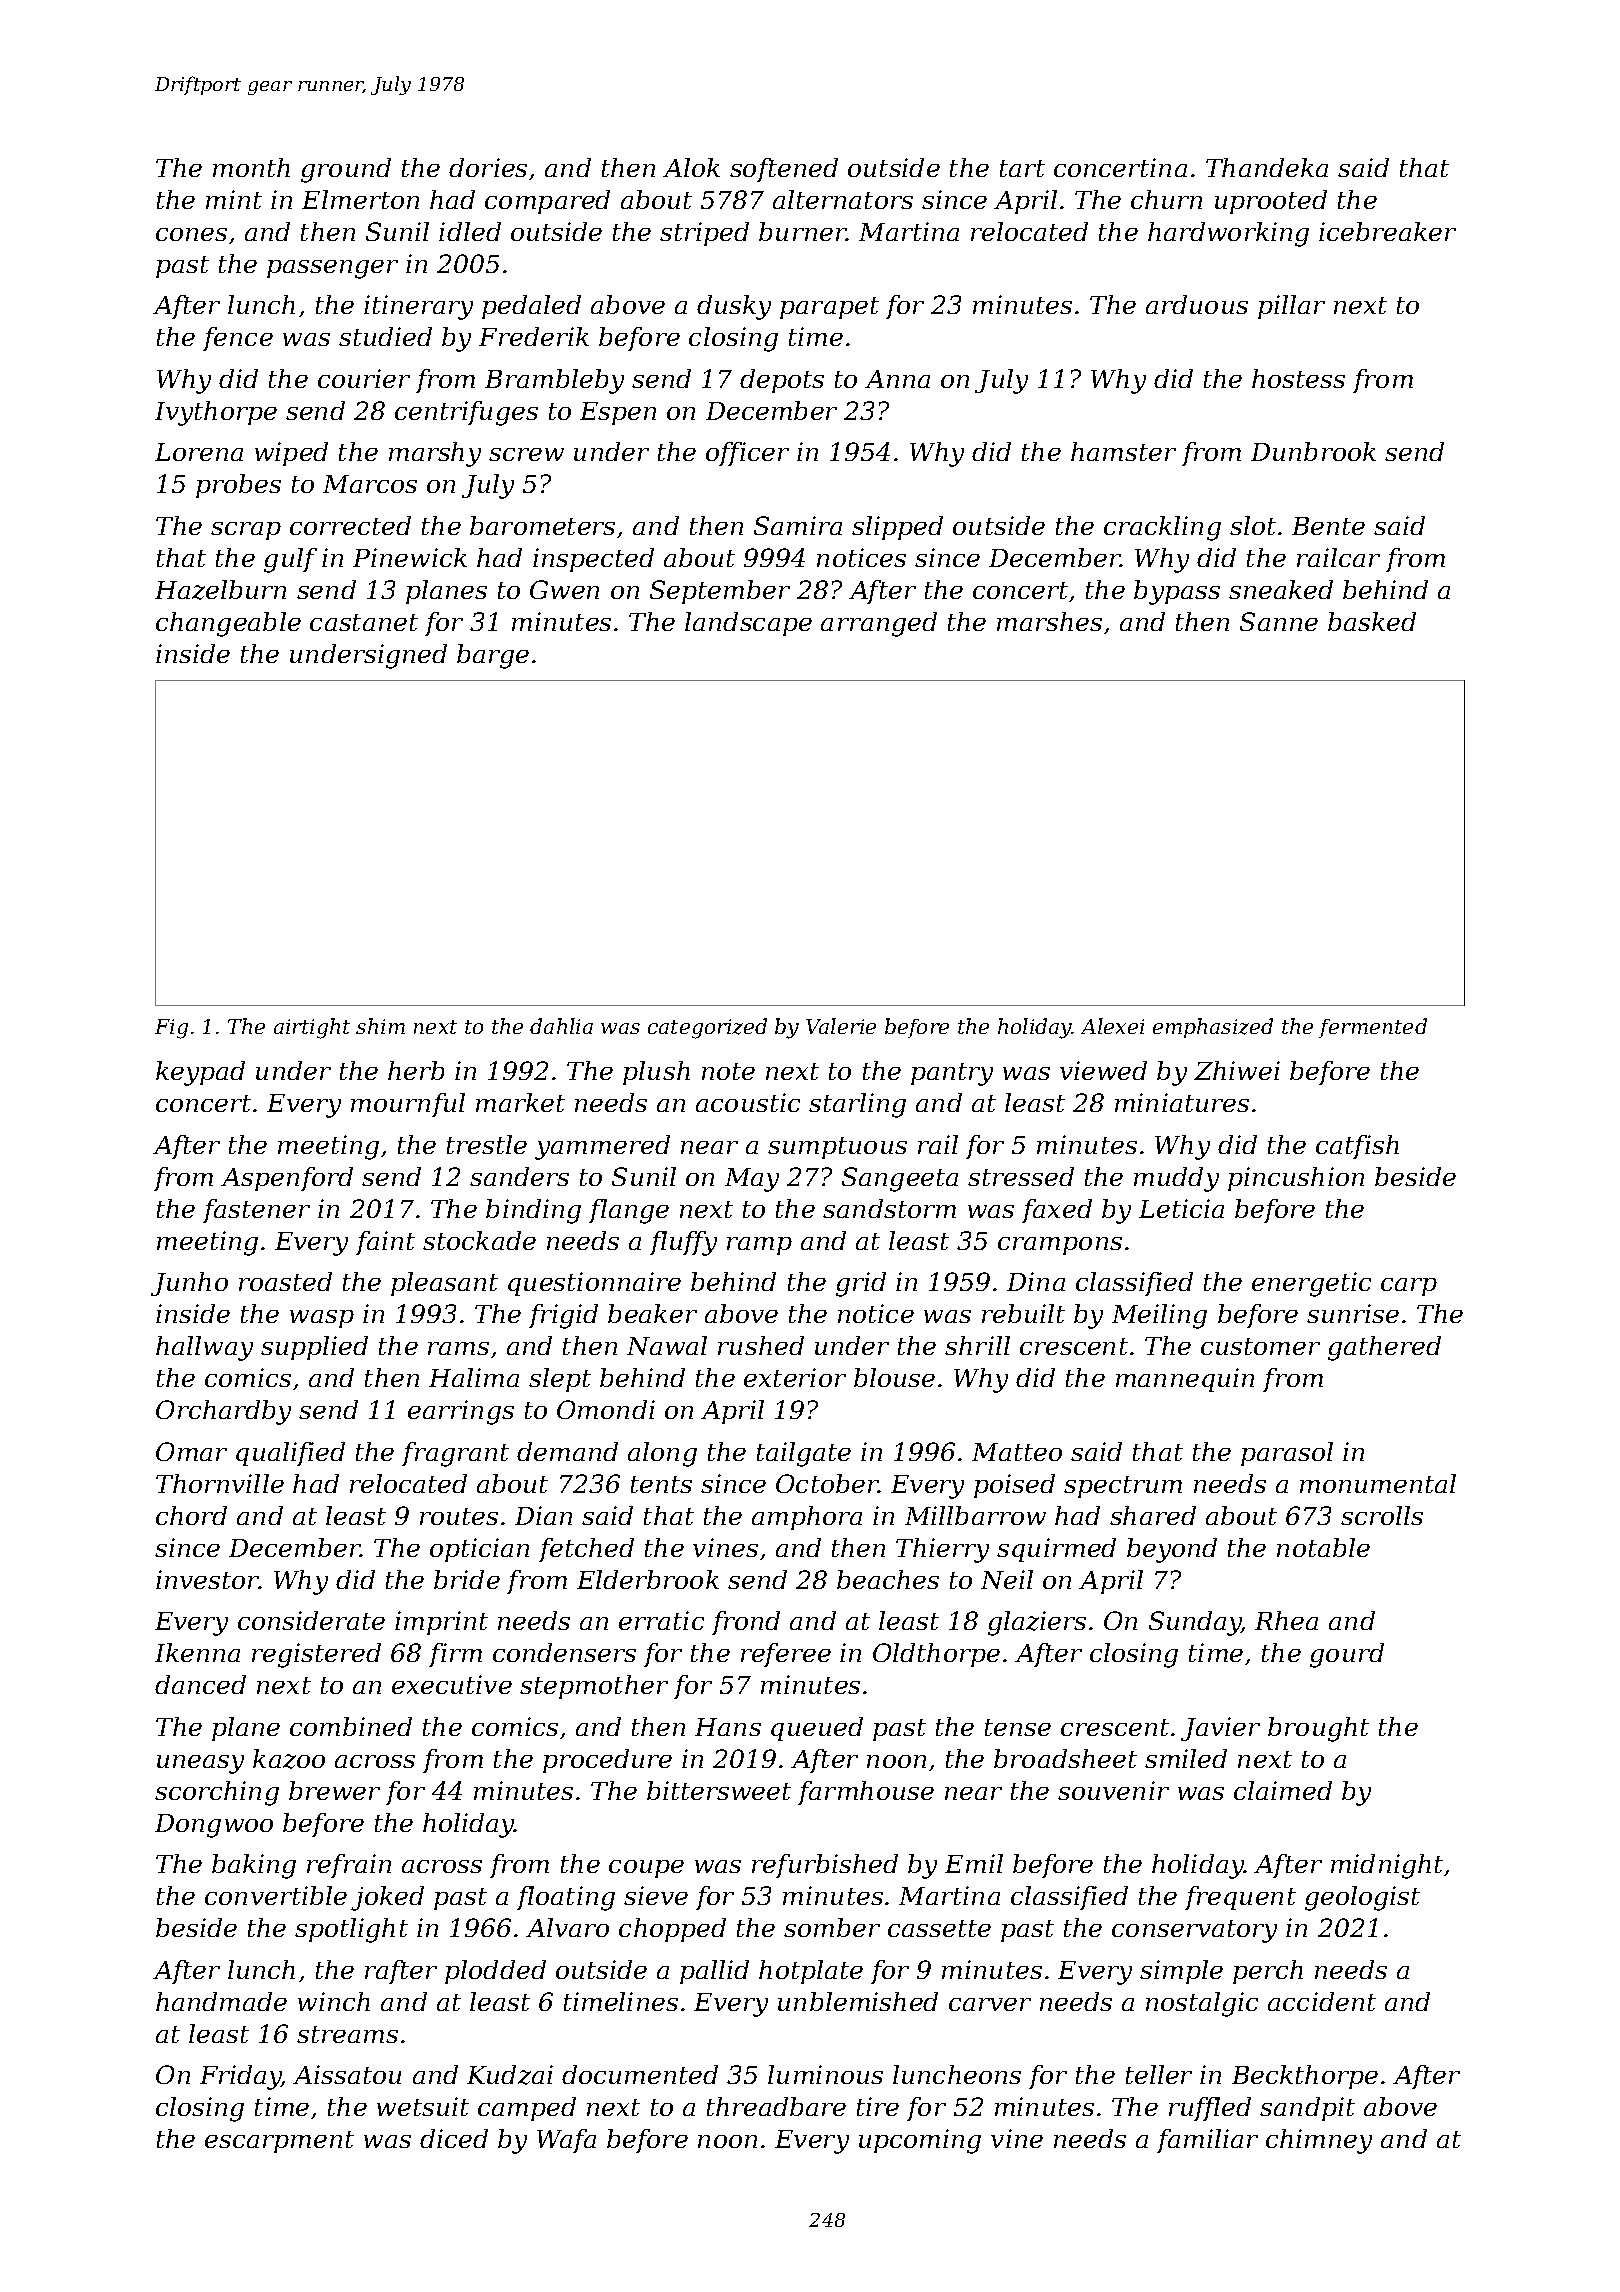  I want to click on fermented, so click(1373, 1028).
